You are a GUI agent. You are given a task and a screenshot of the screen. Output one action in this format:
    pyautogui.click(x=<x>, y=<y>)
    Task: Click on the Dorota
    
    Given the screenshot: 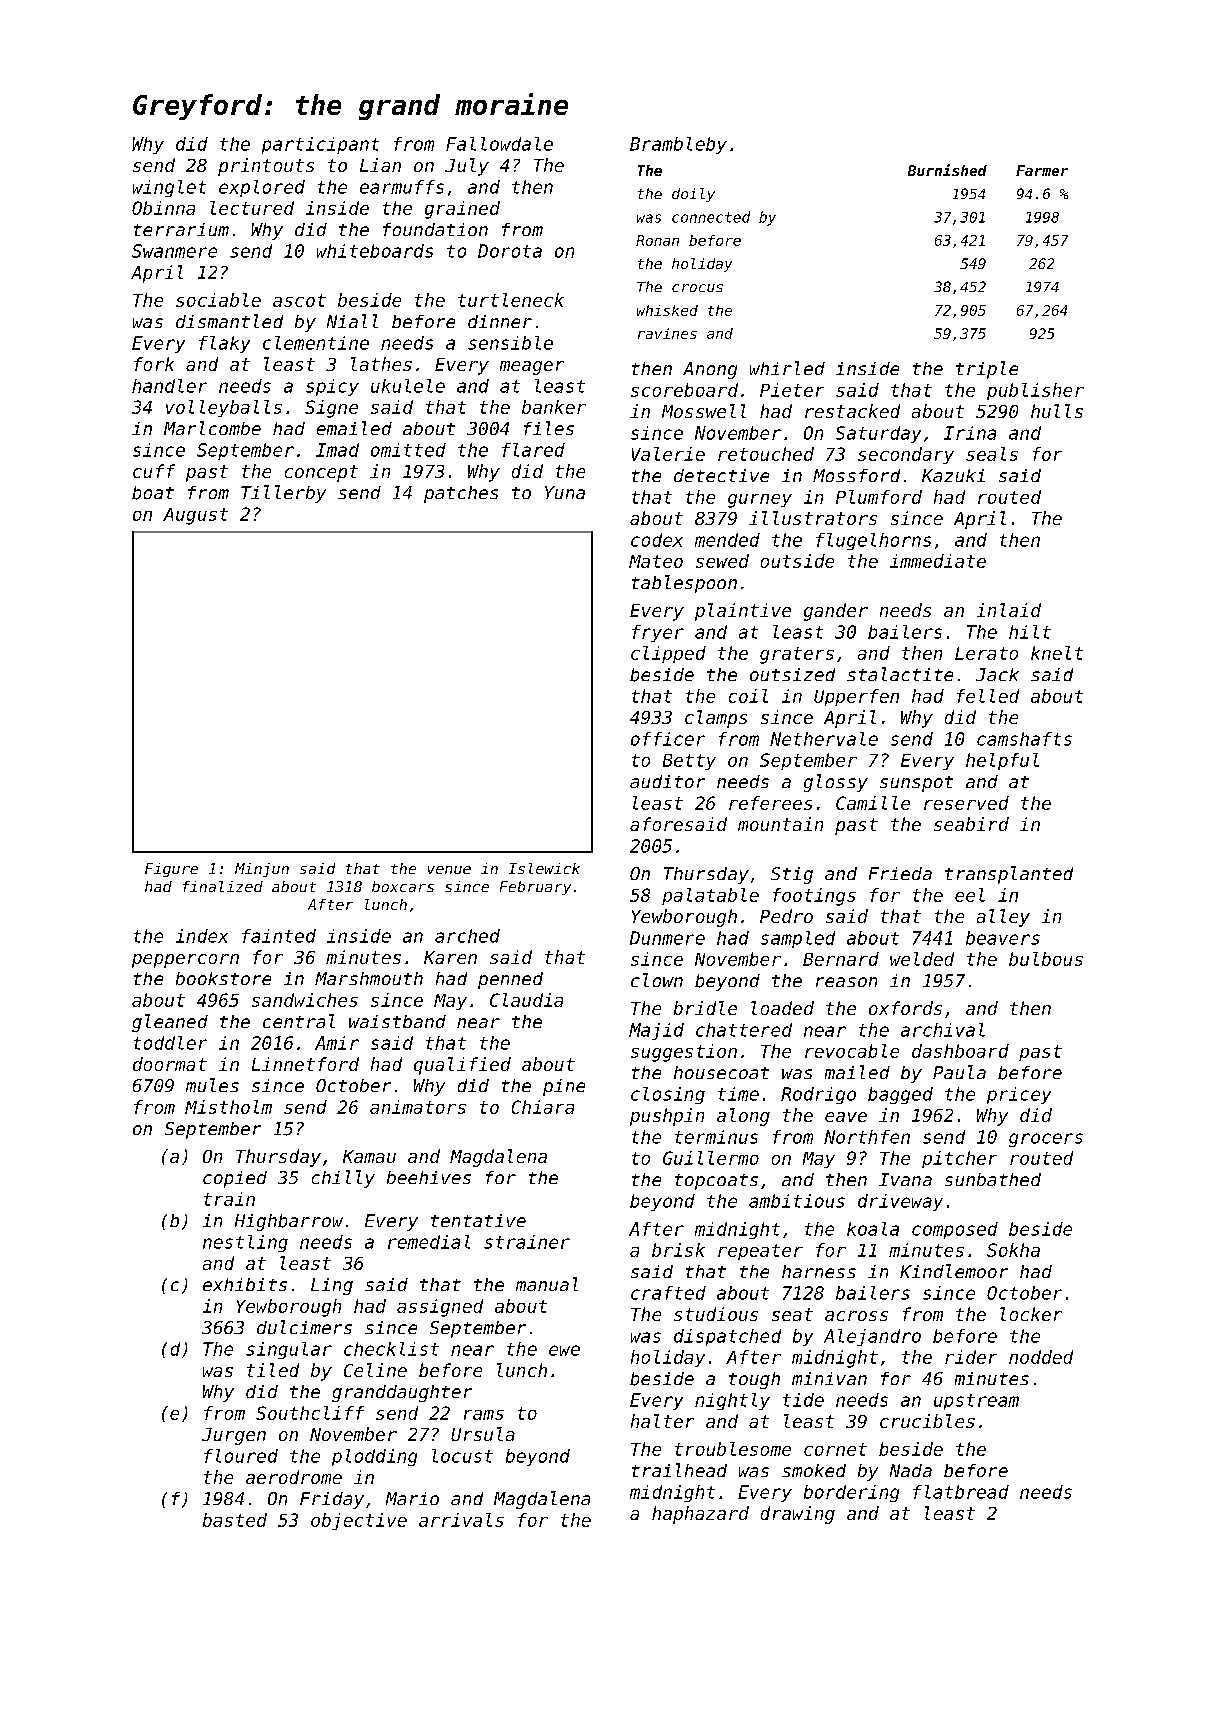 What is the action you would take?
    pyautogui.click(x=510, y=251)
